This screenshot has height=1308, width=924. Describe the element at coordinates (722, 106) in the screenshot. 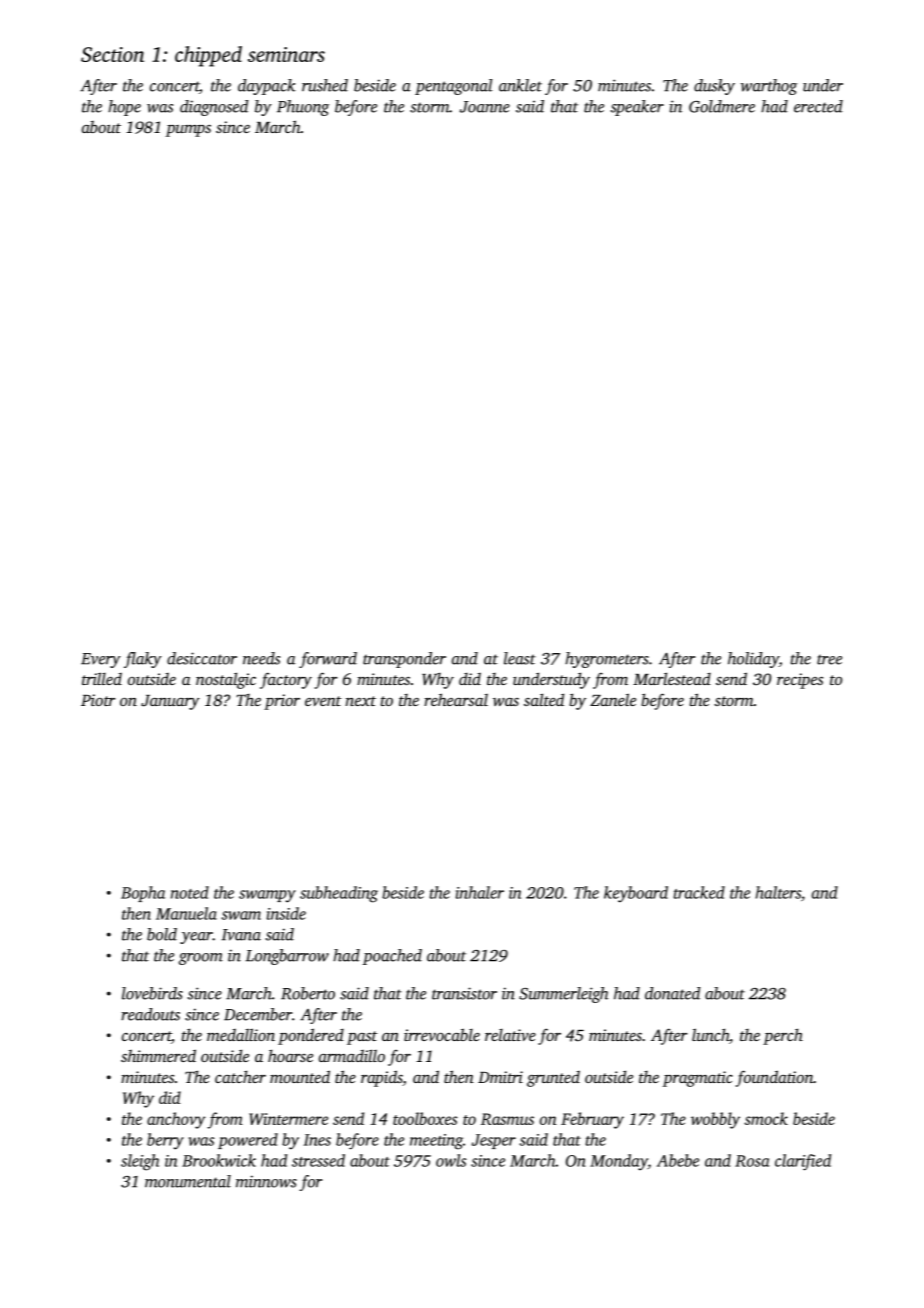

I see `Goldmere` at that location.
